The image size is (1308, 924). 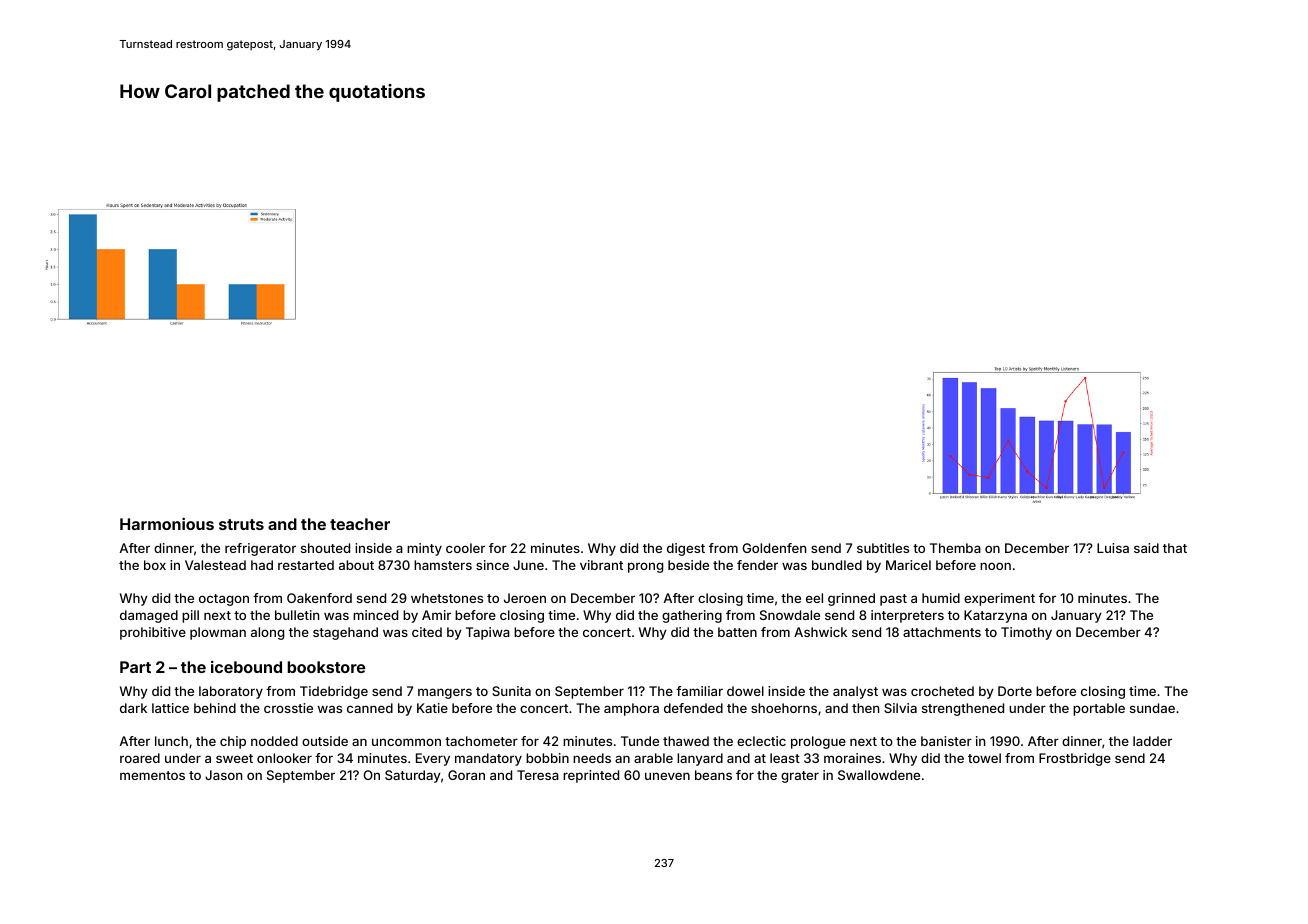 I want to click on familiar, so click(x=699, y=691).
